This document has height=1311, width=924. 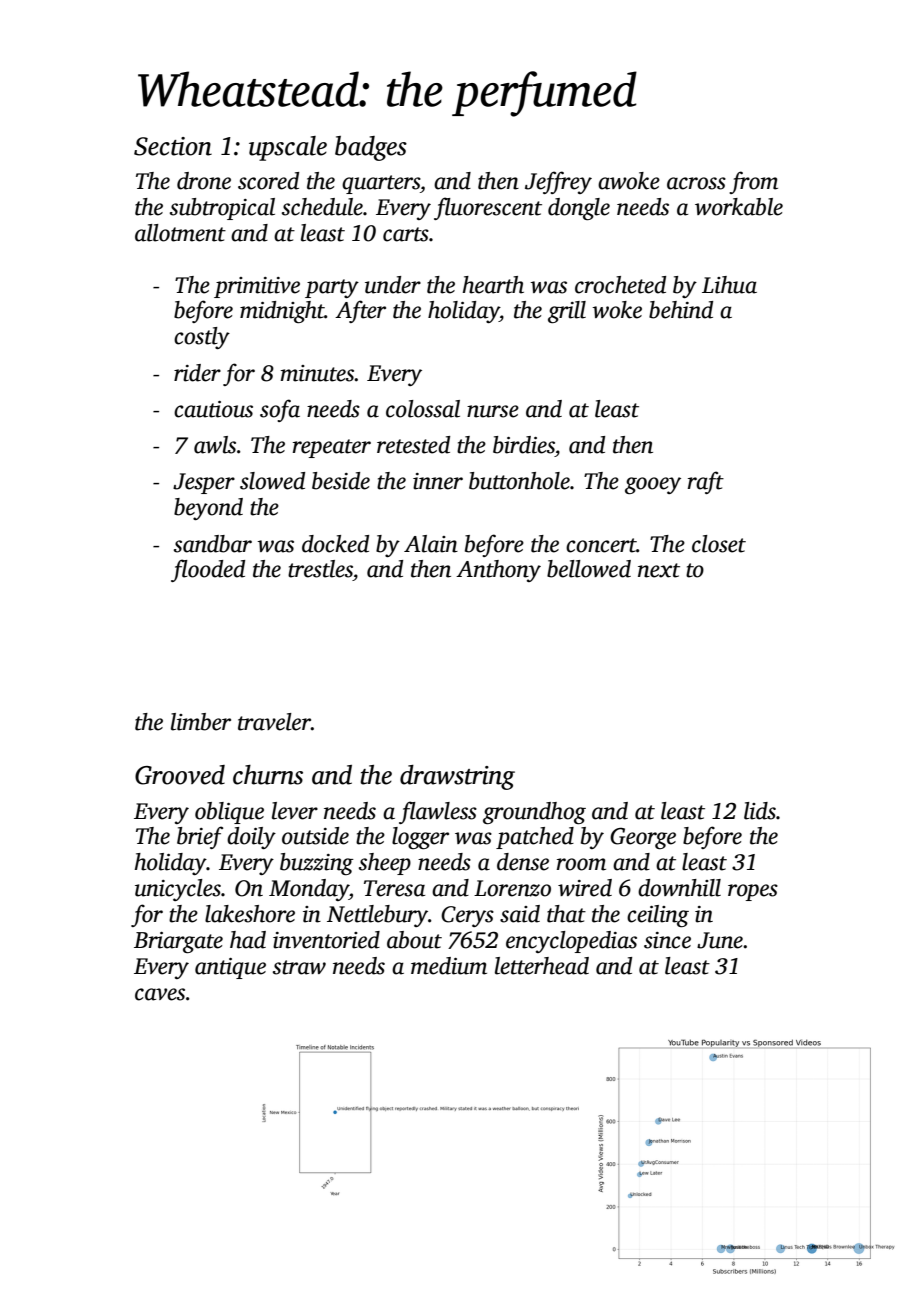 I want to click on downhill, so click(x=679, y=888).
